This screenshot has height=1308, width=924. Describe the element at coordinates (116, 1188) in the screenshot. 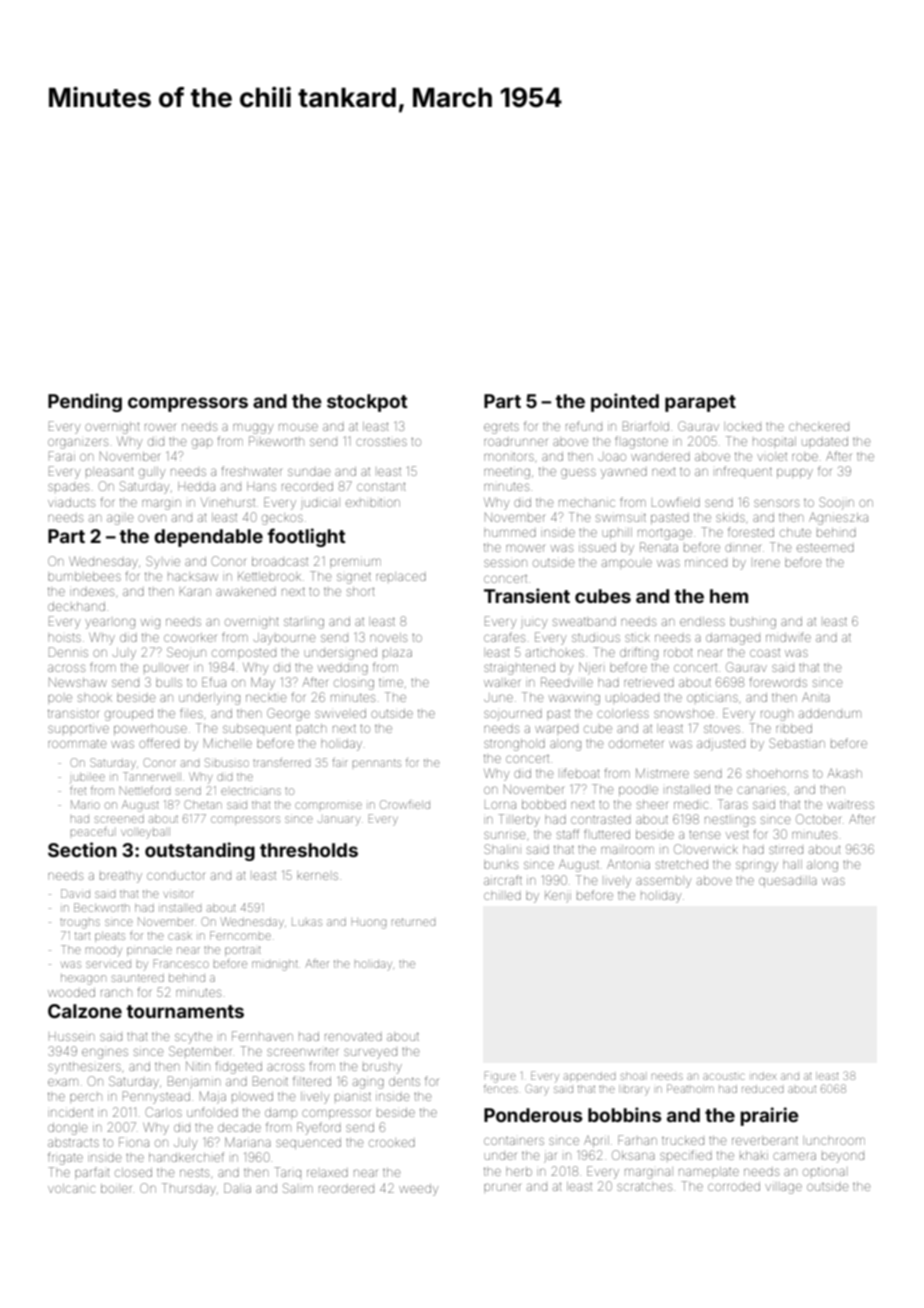

I see `boiler` at that location.
